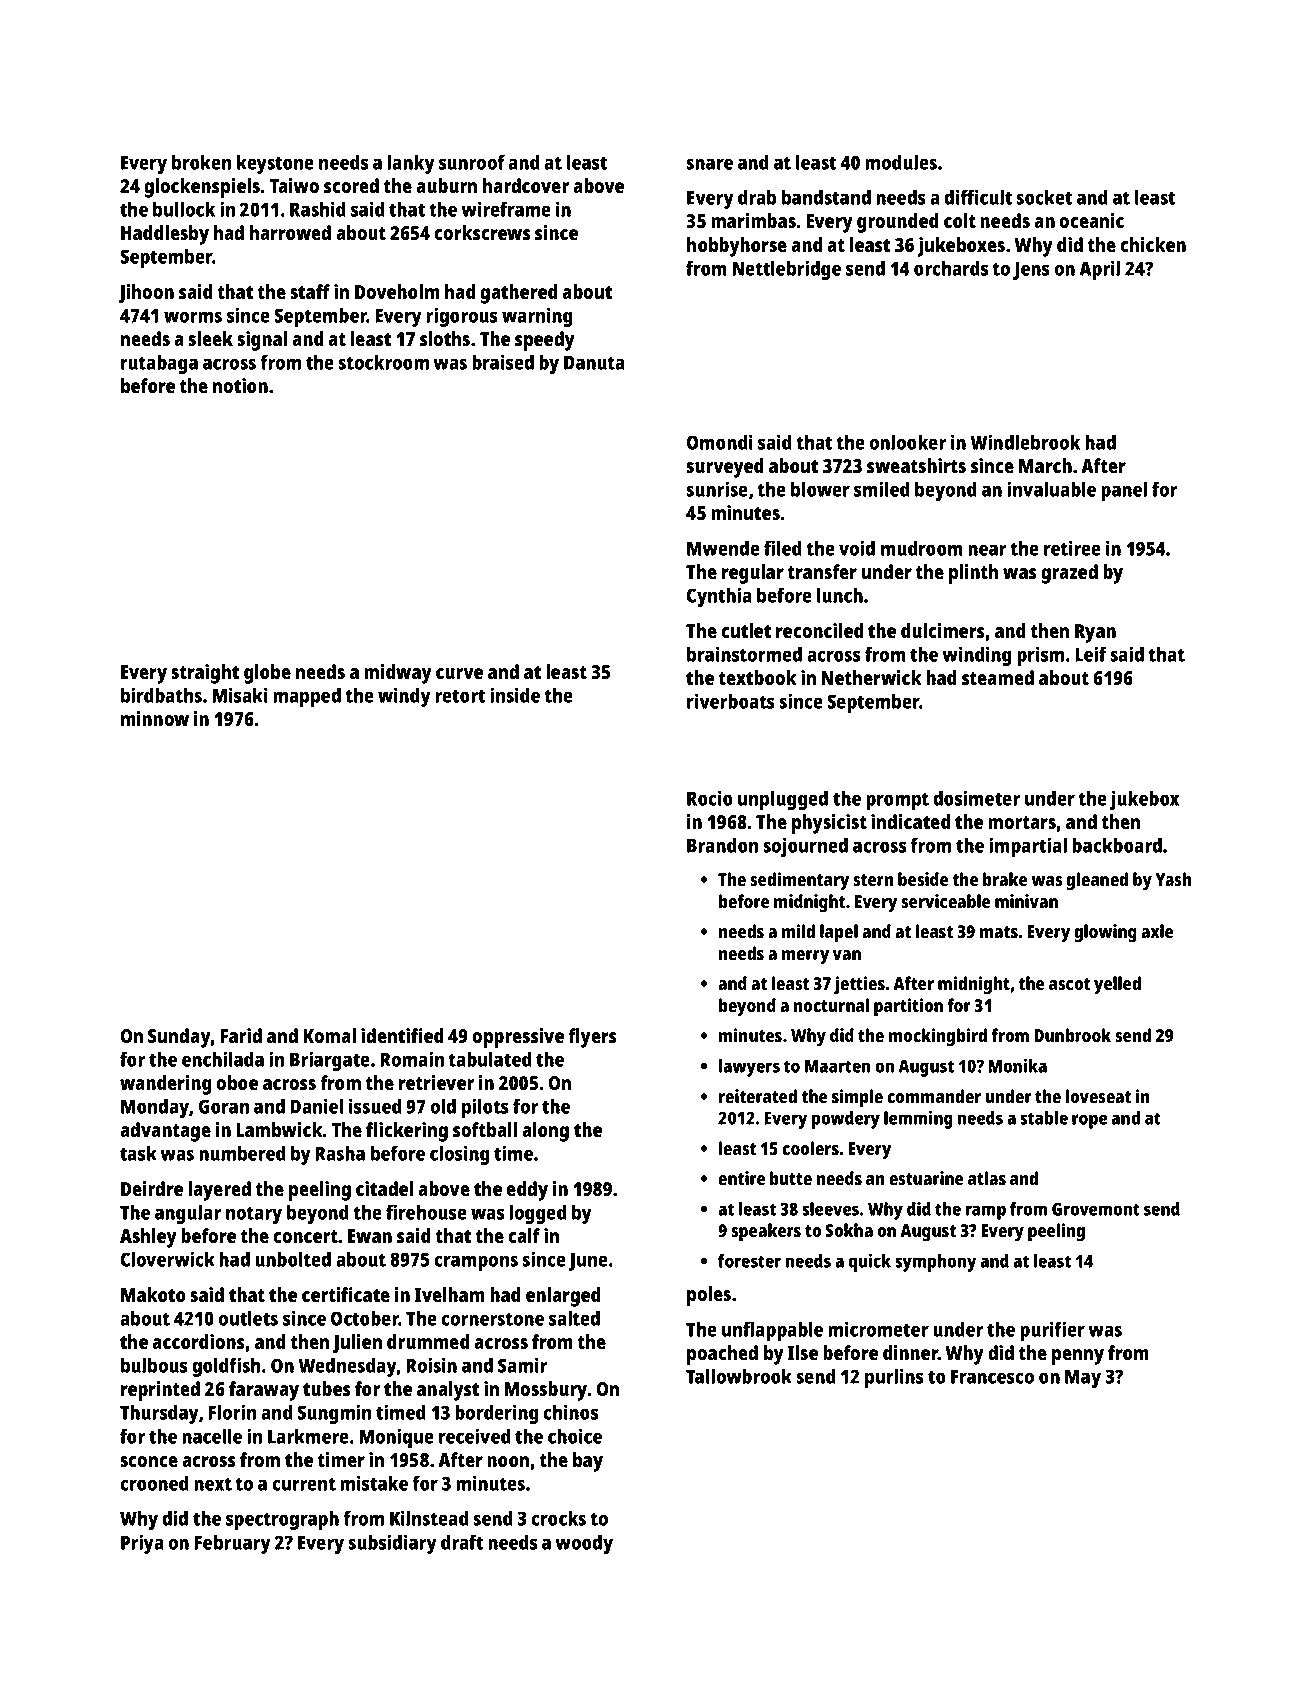  What do you see at coordinates (938, 1037) in the screenshot?
I see `mockingbird` at bounding box center [938, 1037].
